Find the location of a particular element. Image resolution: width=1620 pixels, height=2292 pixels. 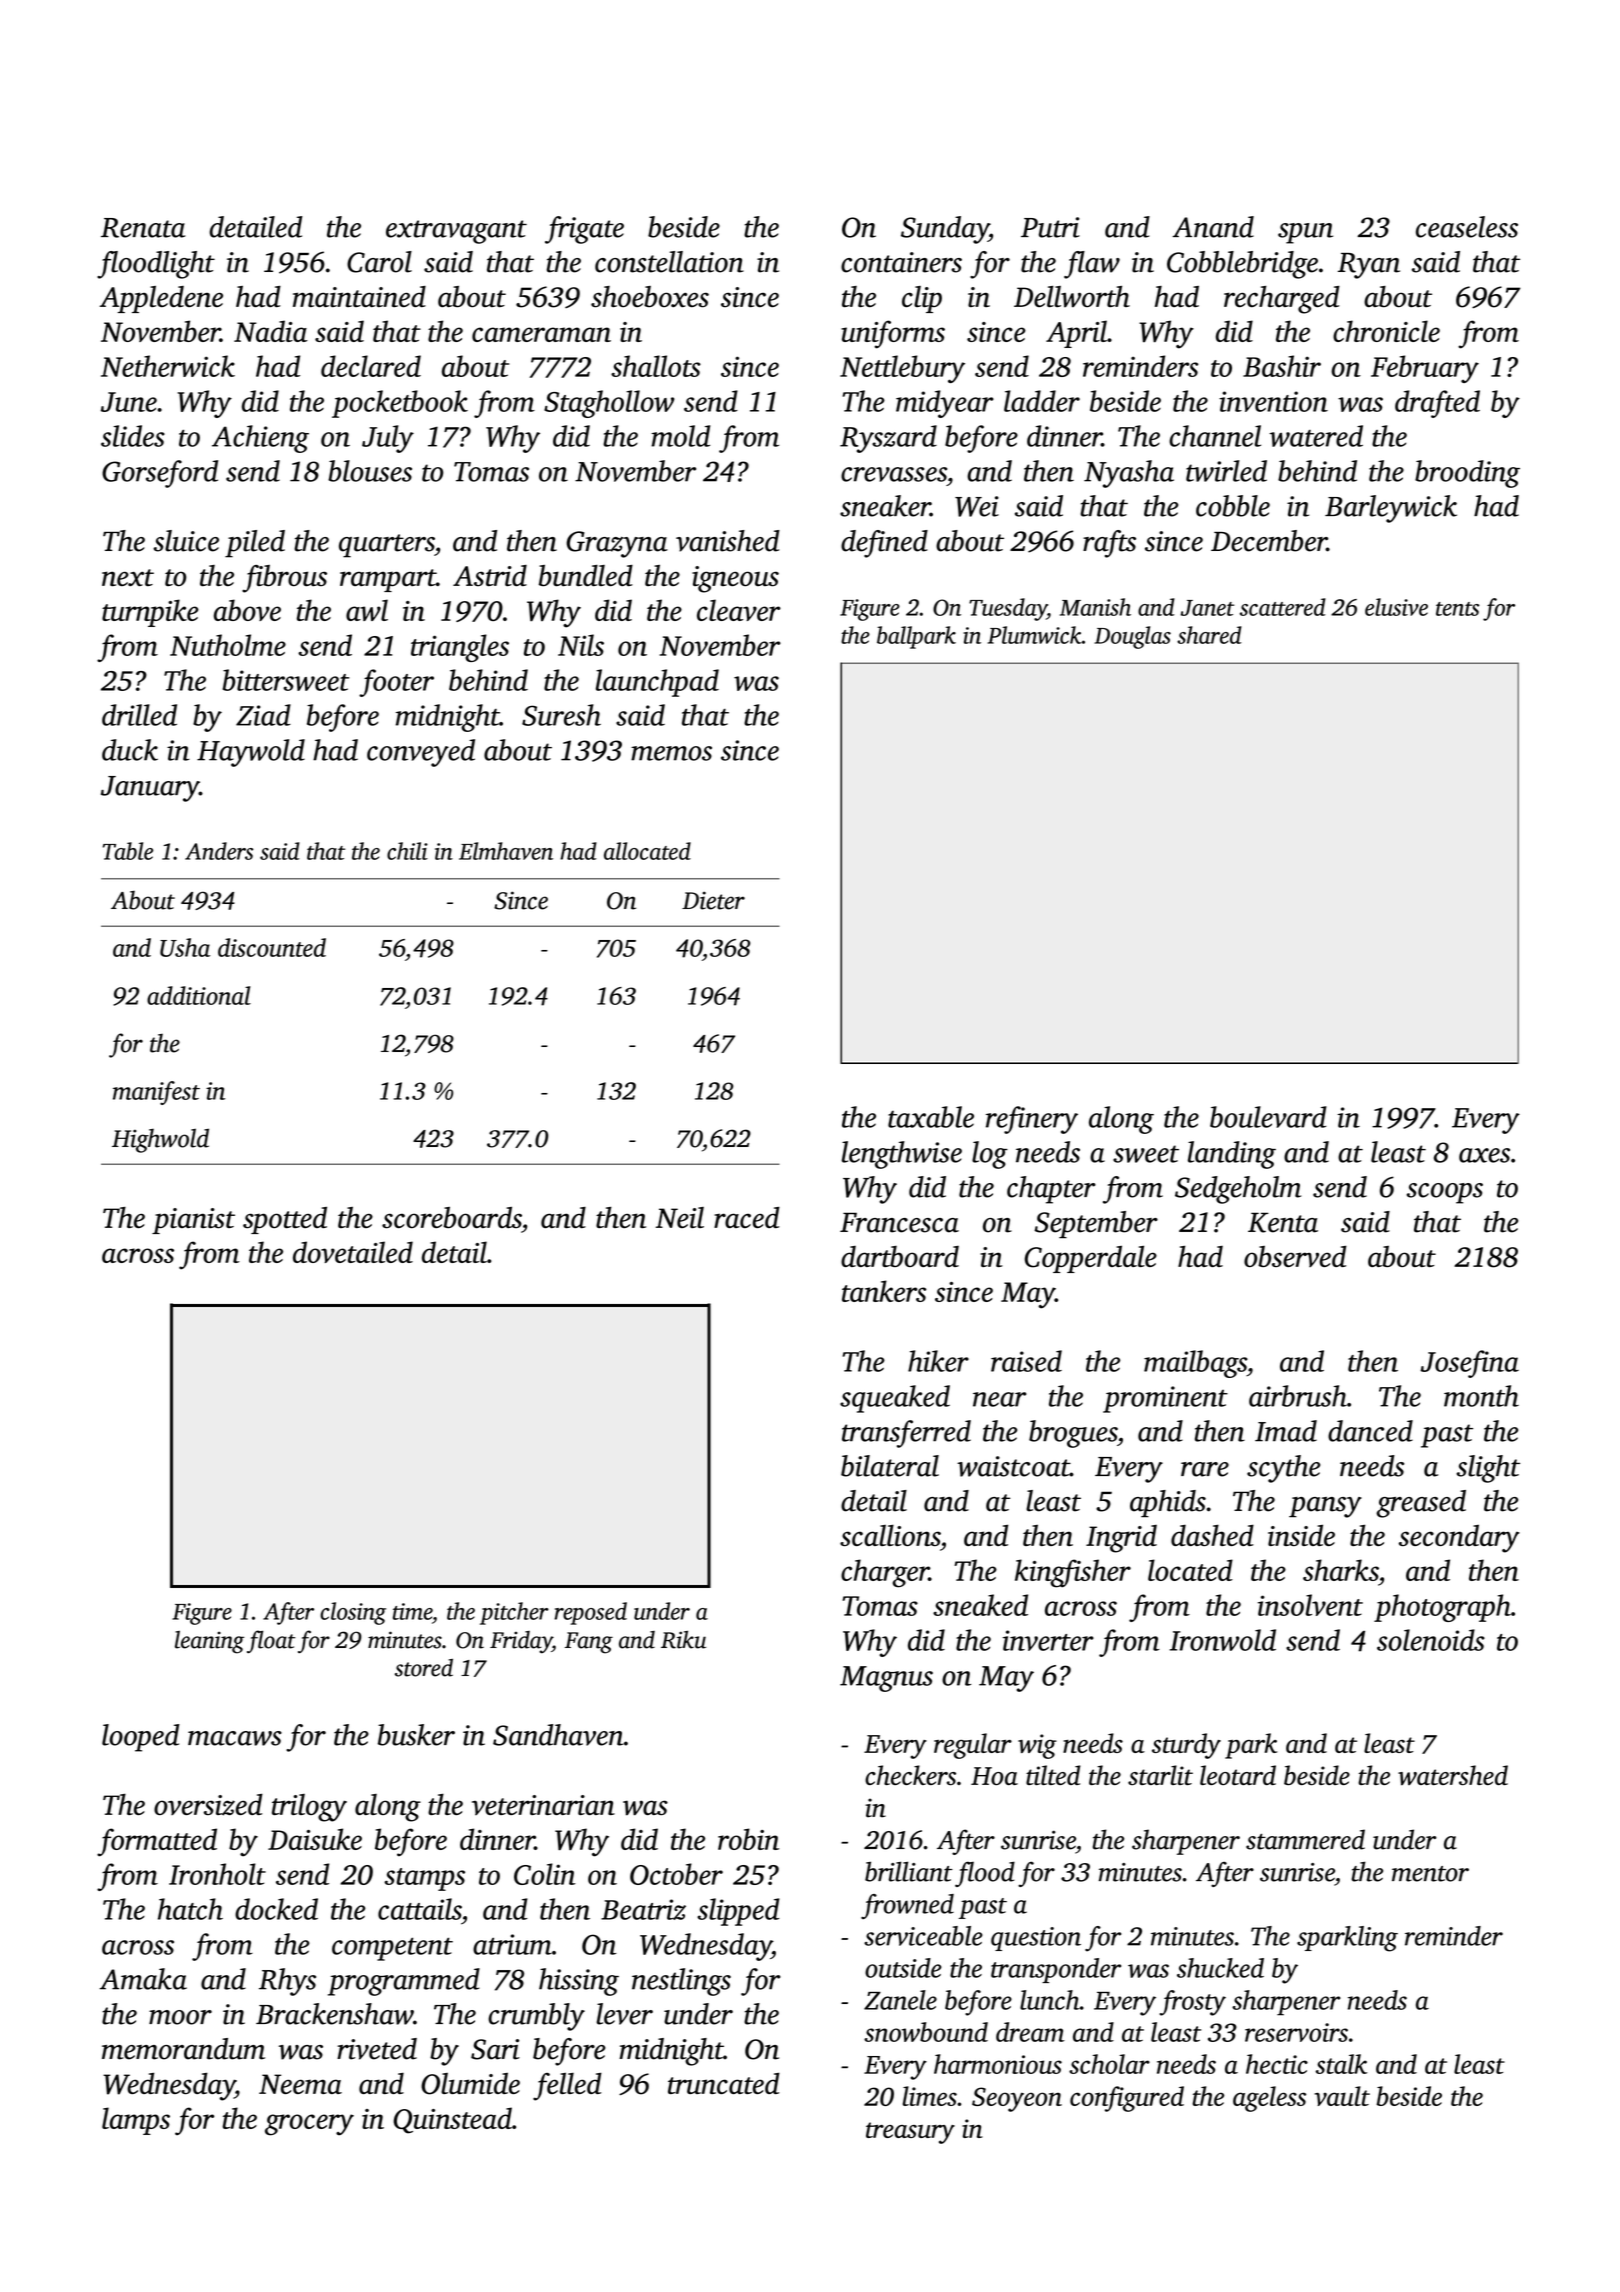

Neil is located at coordinates (680, 1217).
